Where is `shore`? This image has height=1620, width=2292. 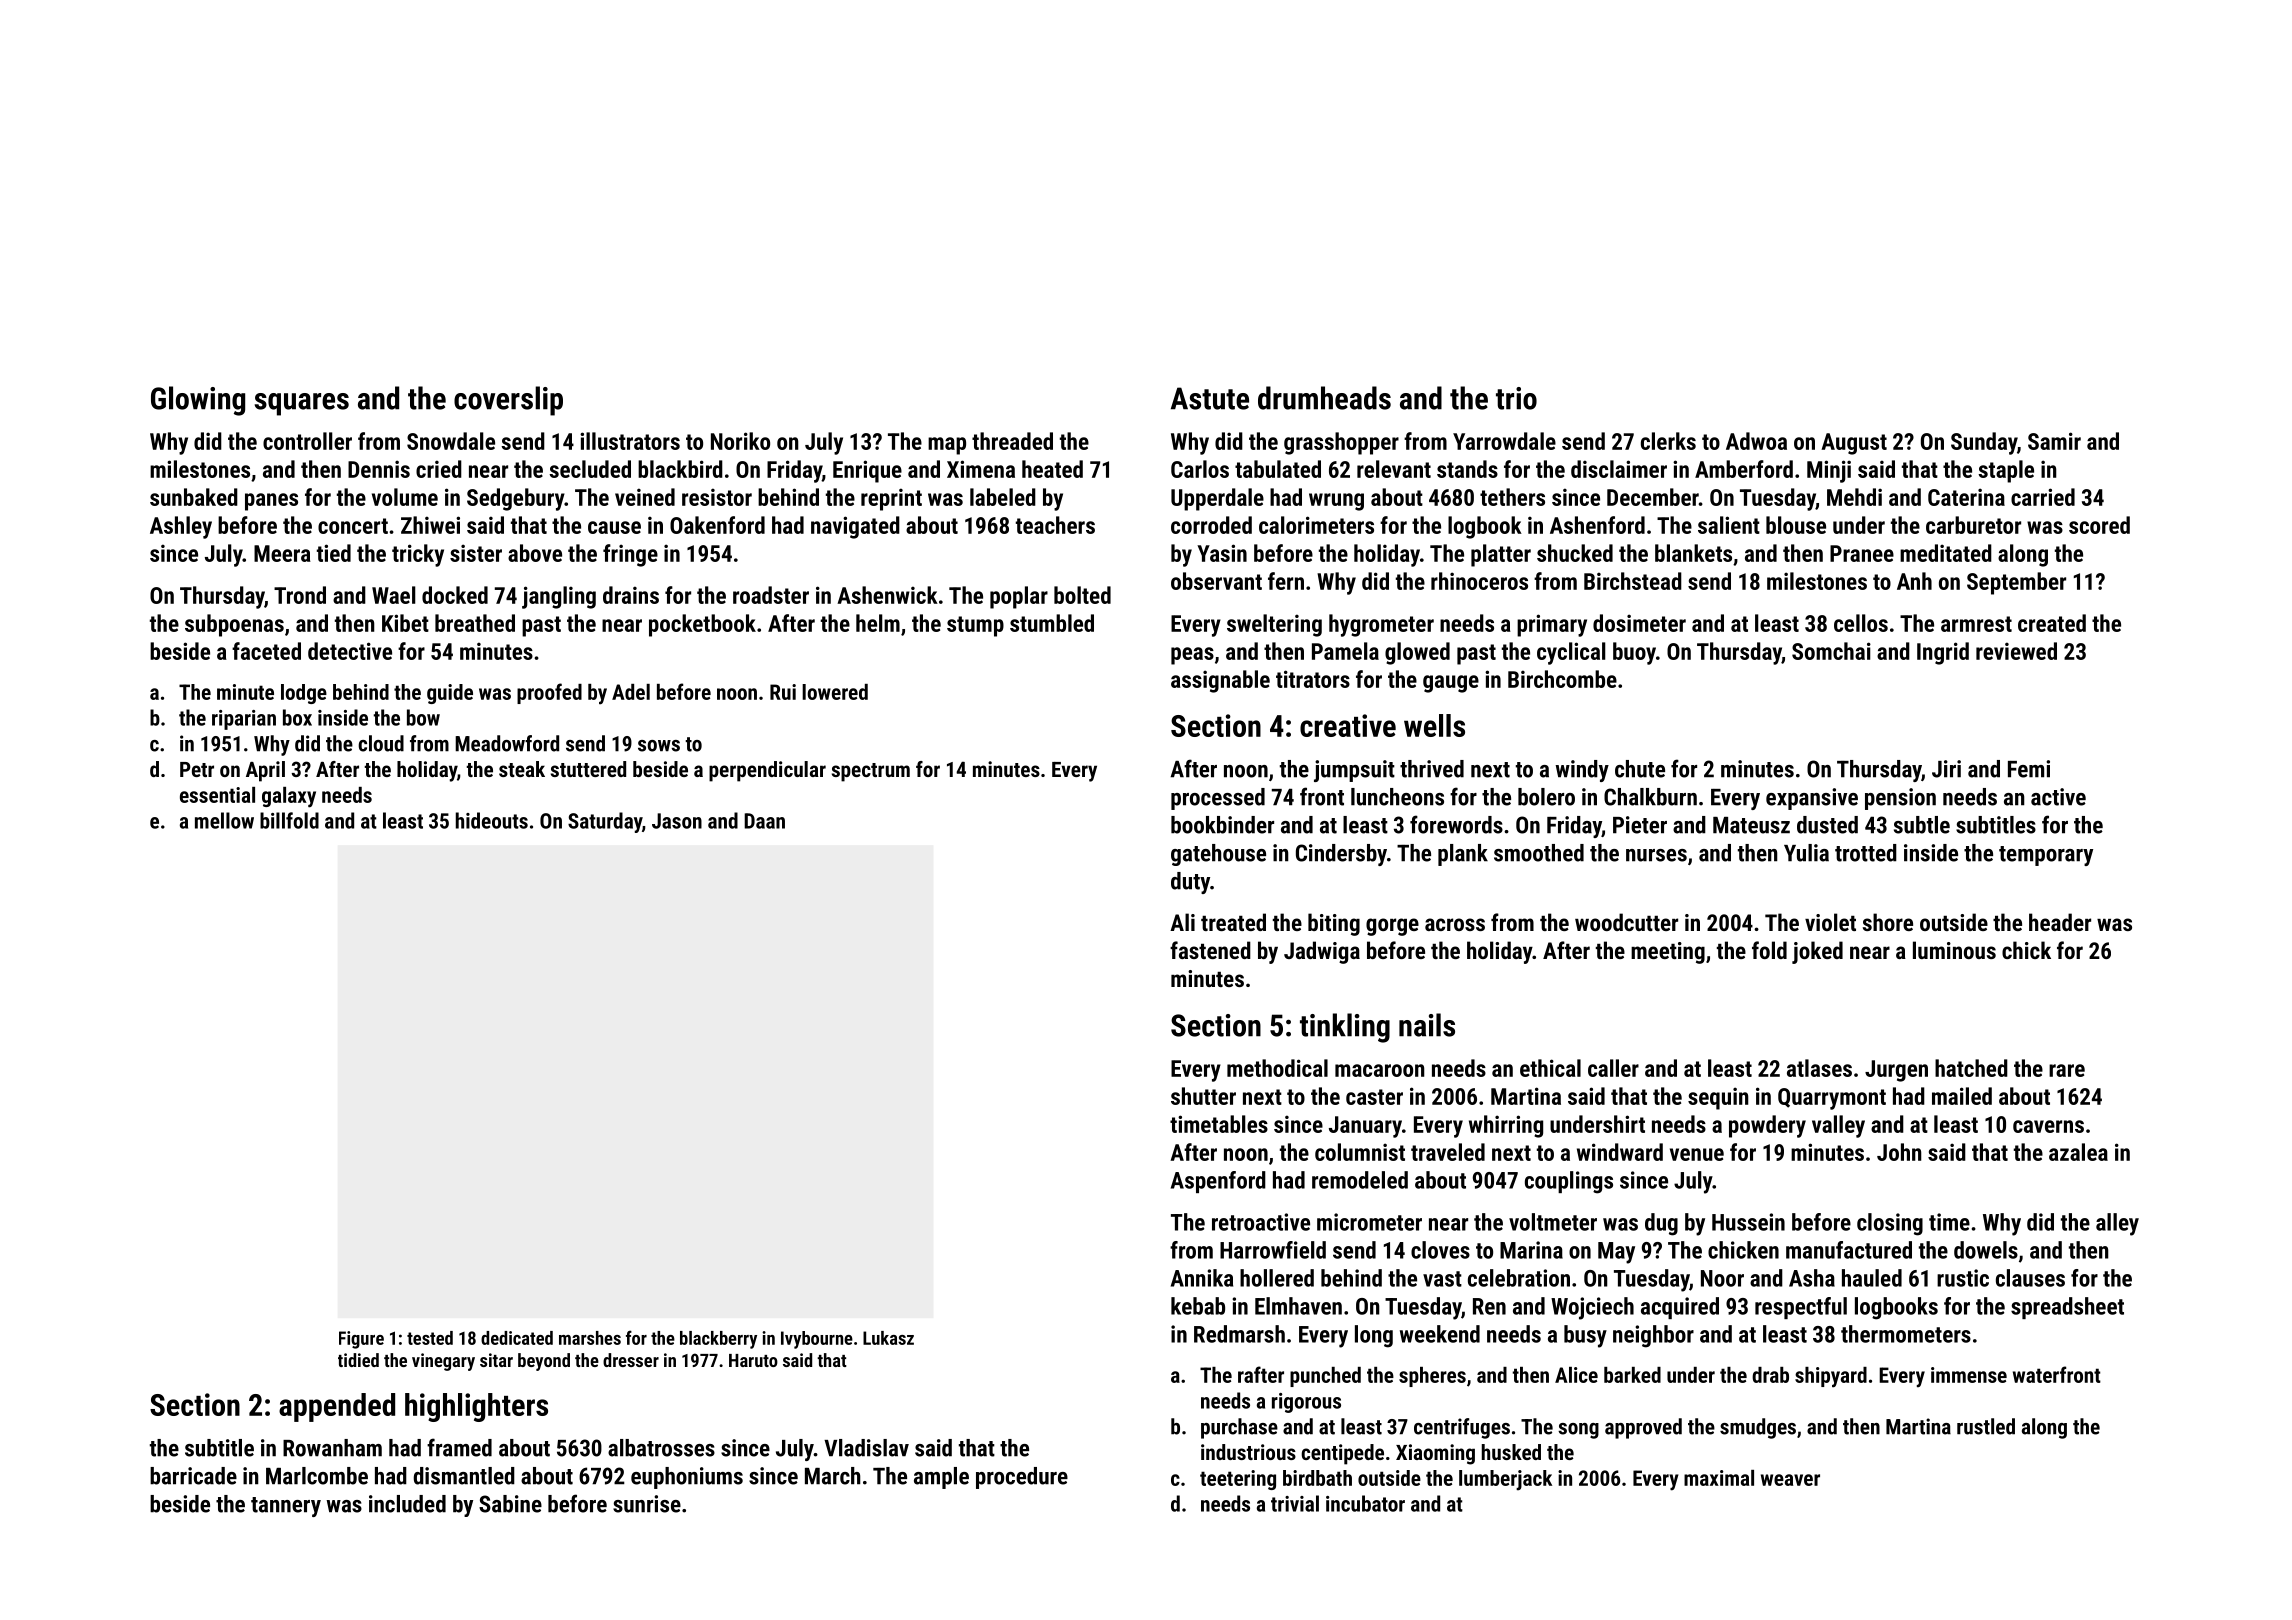
shore is located at coordinates (1888, 922).
